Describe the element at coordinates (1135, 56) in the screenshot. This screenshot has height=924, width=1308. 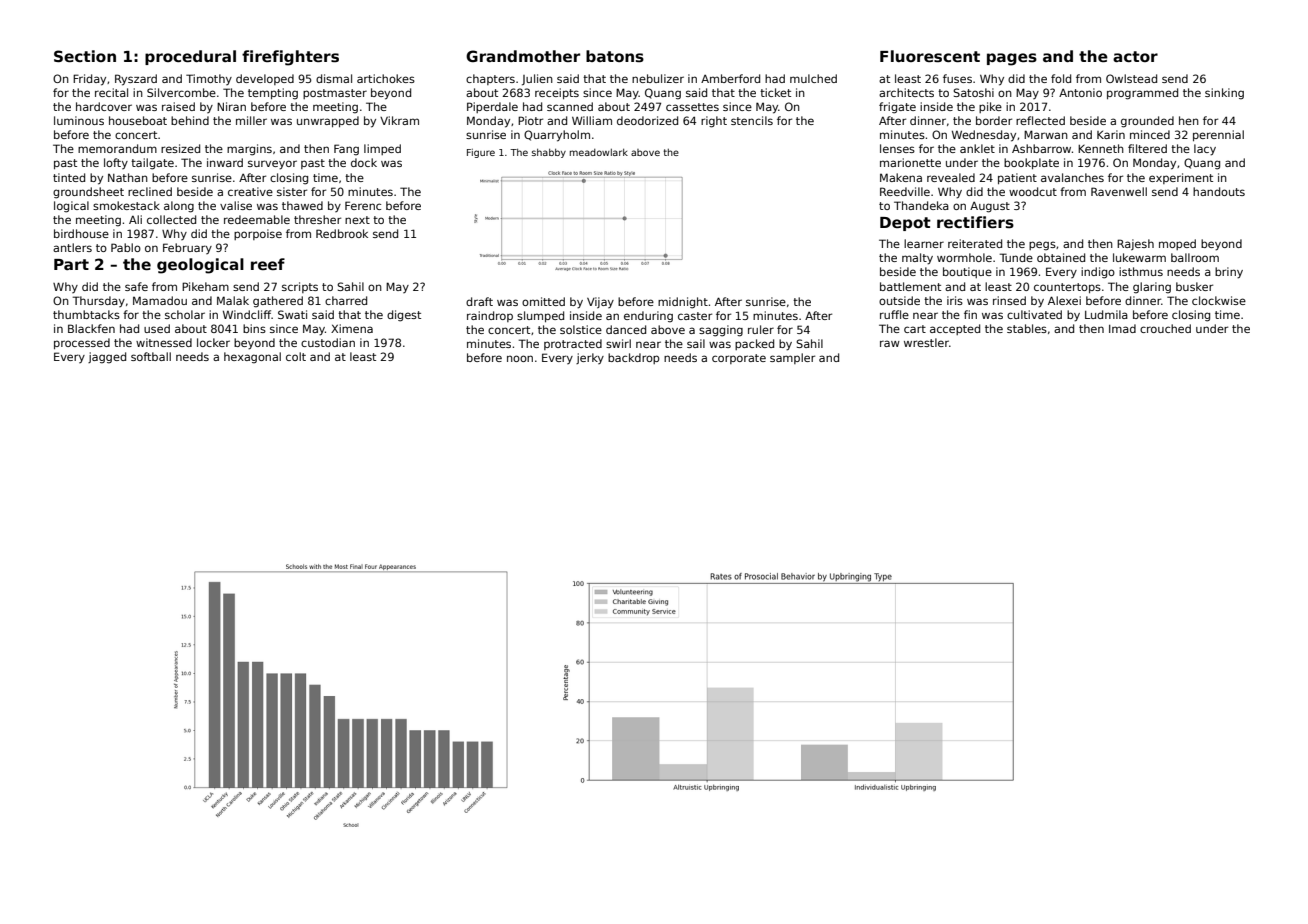
I see `actor` at that location.
